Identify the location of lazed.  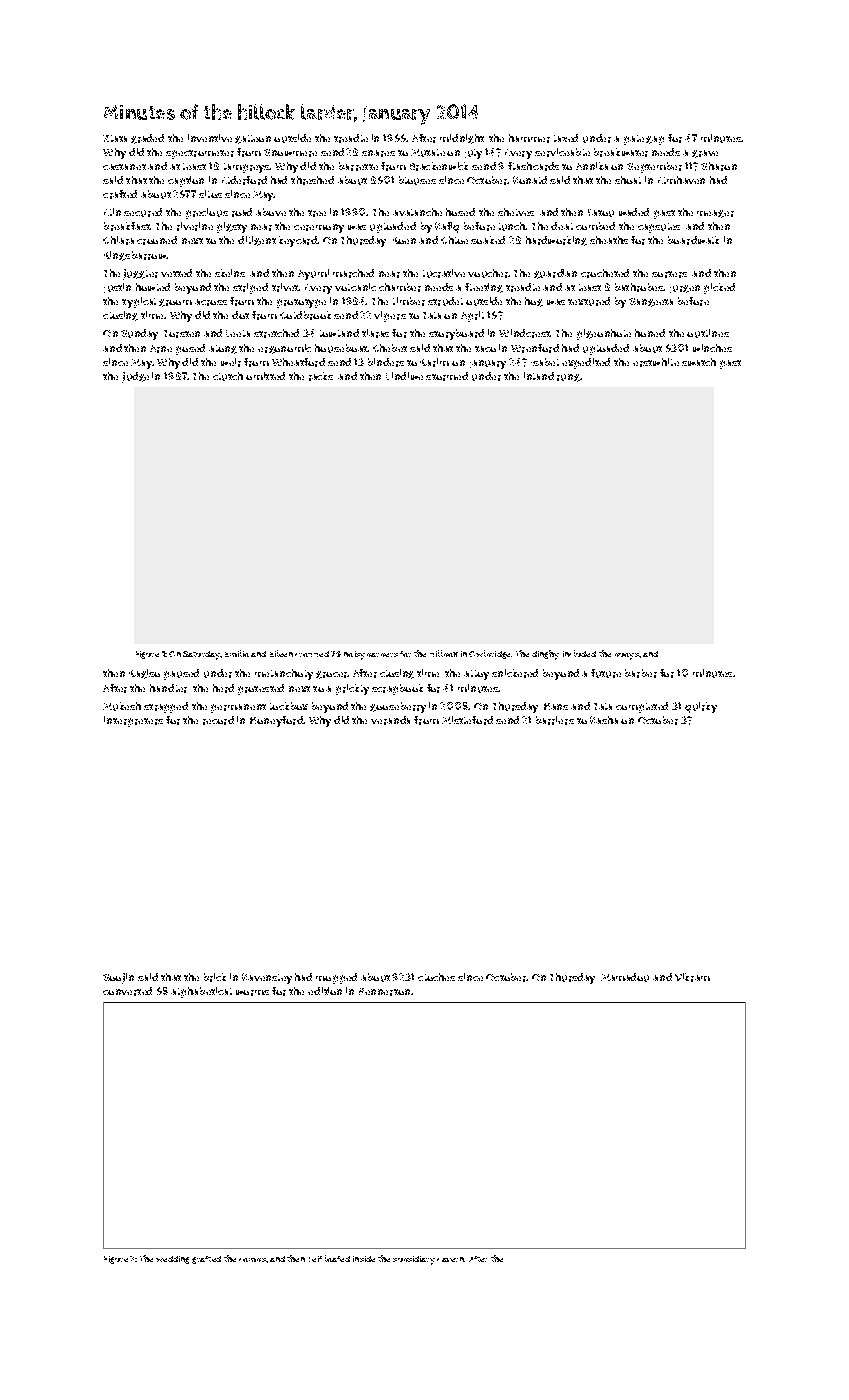
(566, 138).
